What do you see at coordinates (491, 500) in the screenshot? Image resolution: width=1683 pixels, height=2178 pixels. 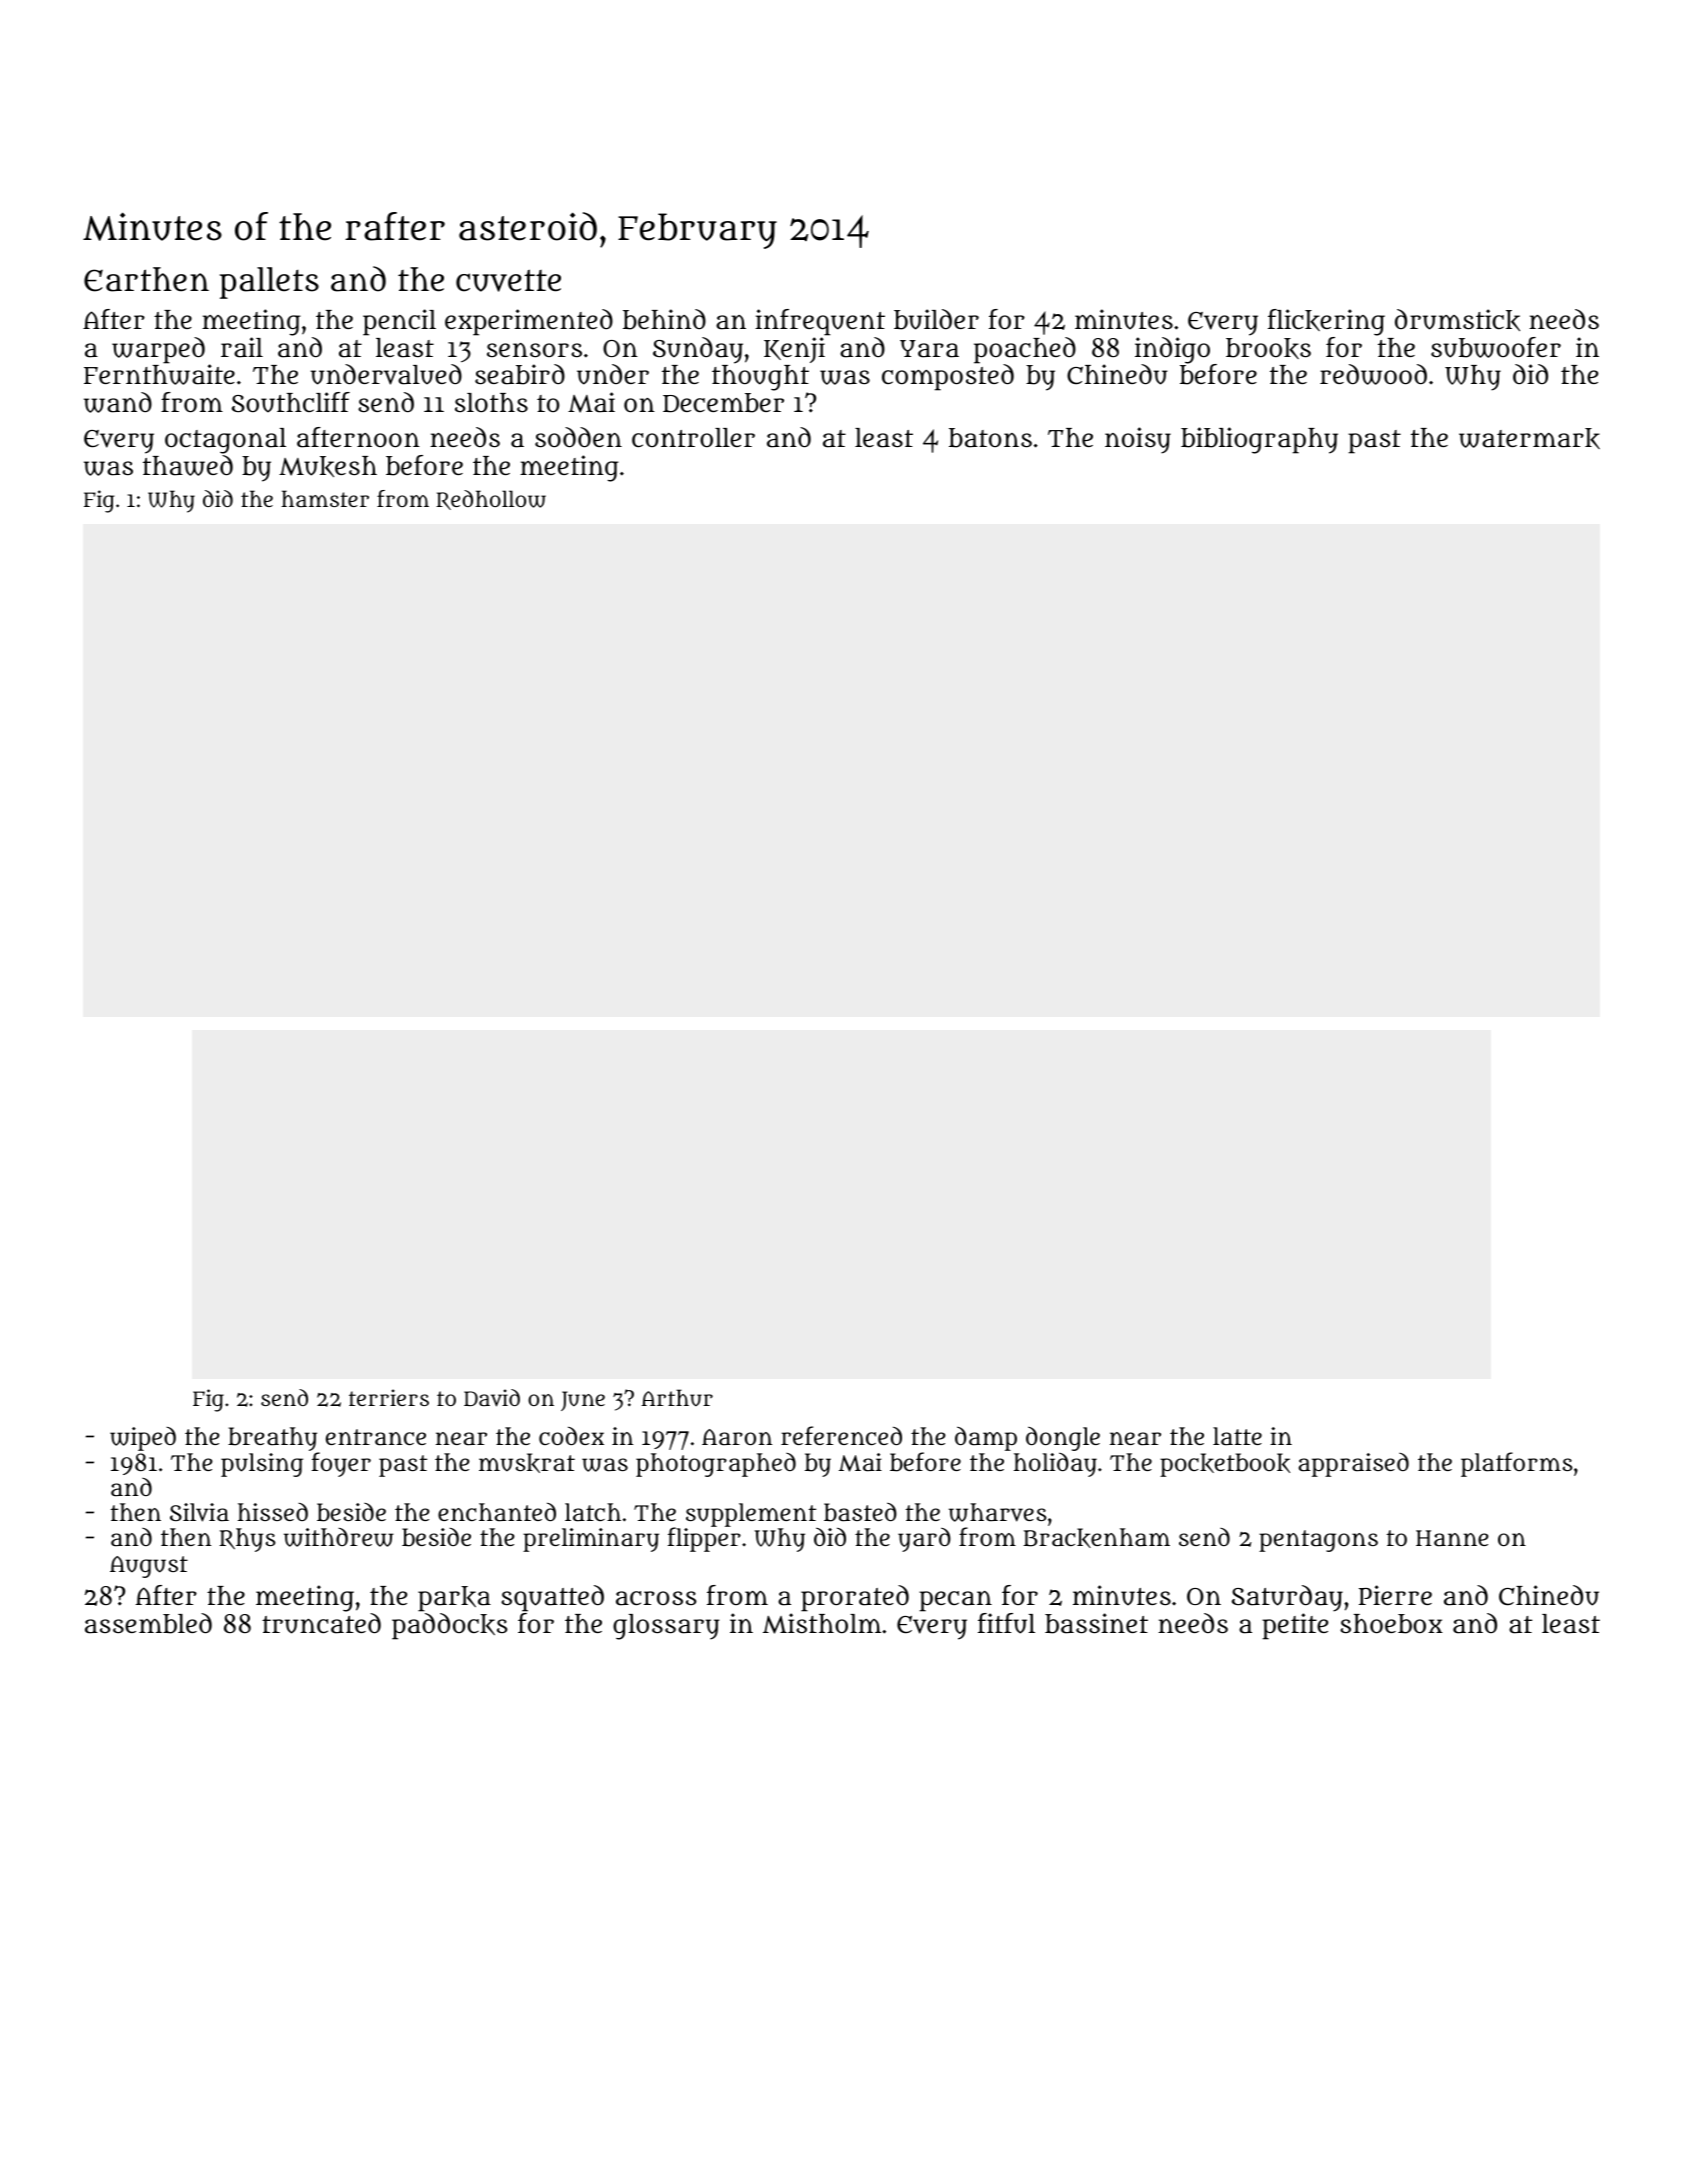 I see `Redhollow` at bounding box center [491, 500].
